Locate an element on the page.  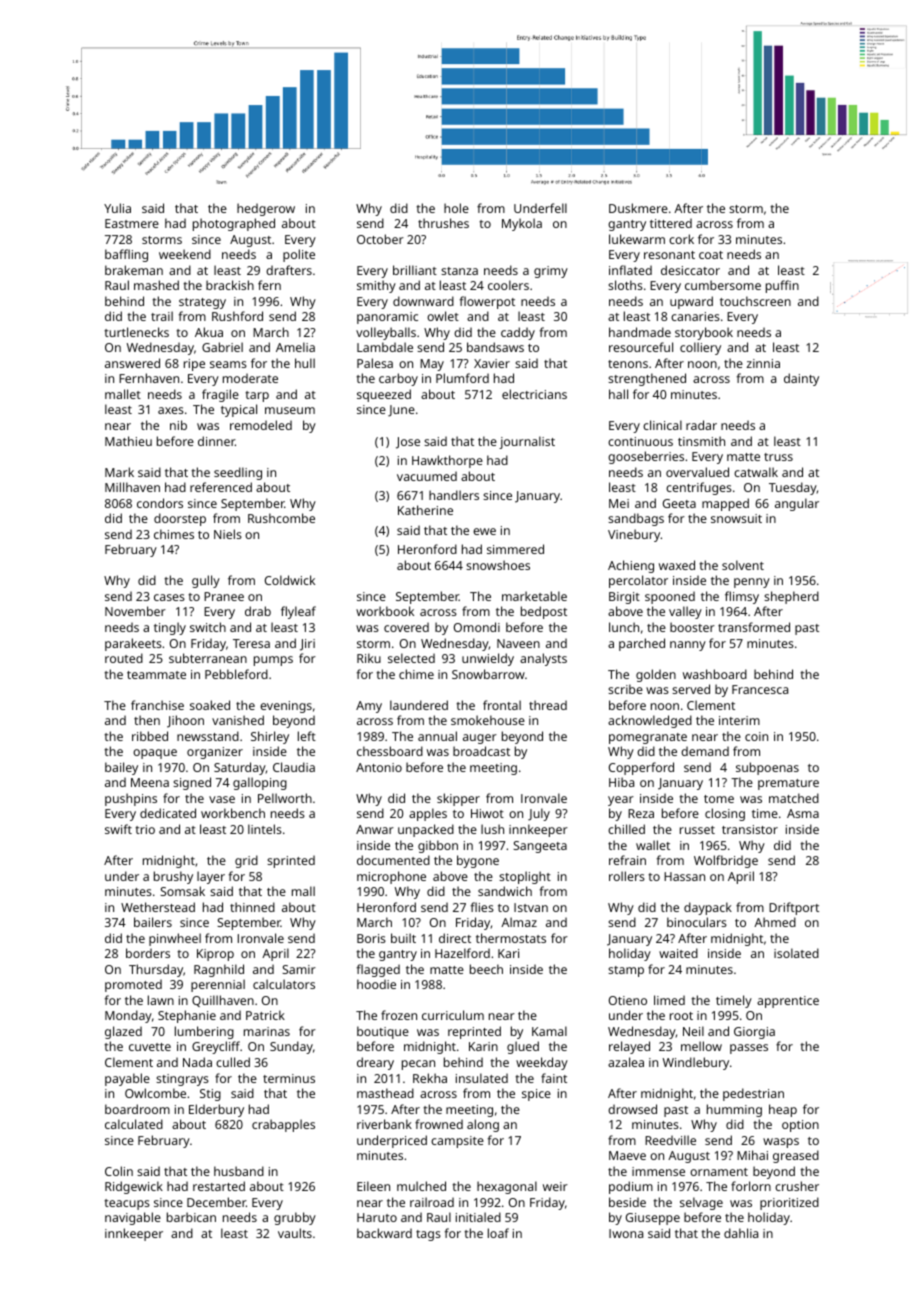
premature is located at coordinates (788, 784).
